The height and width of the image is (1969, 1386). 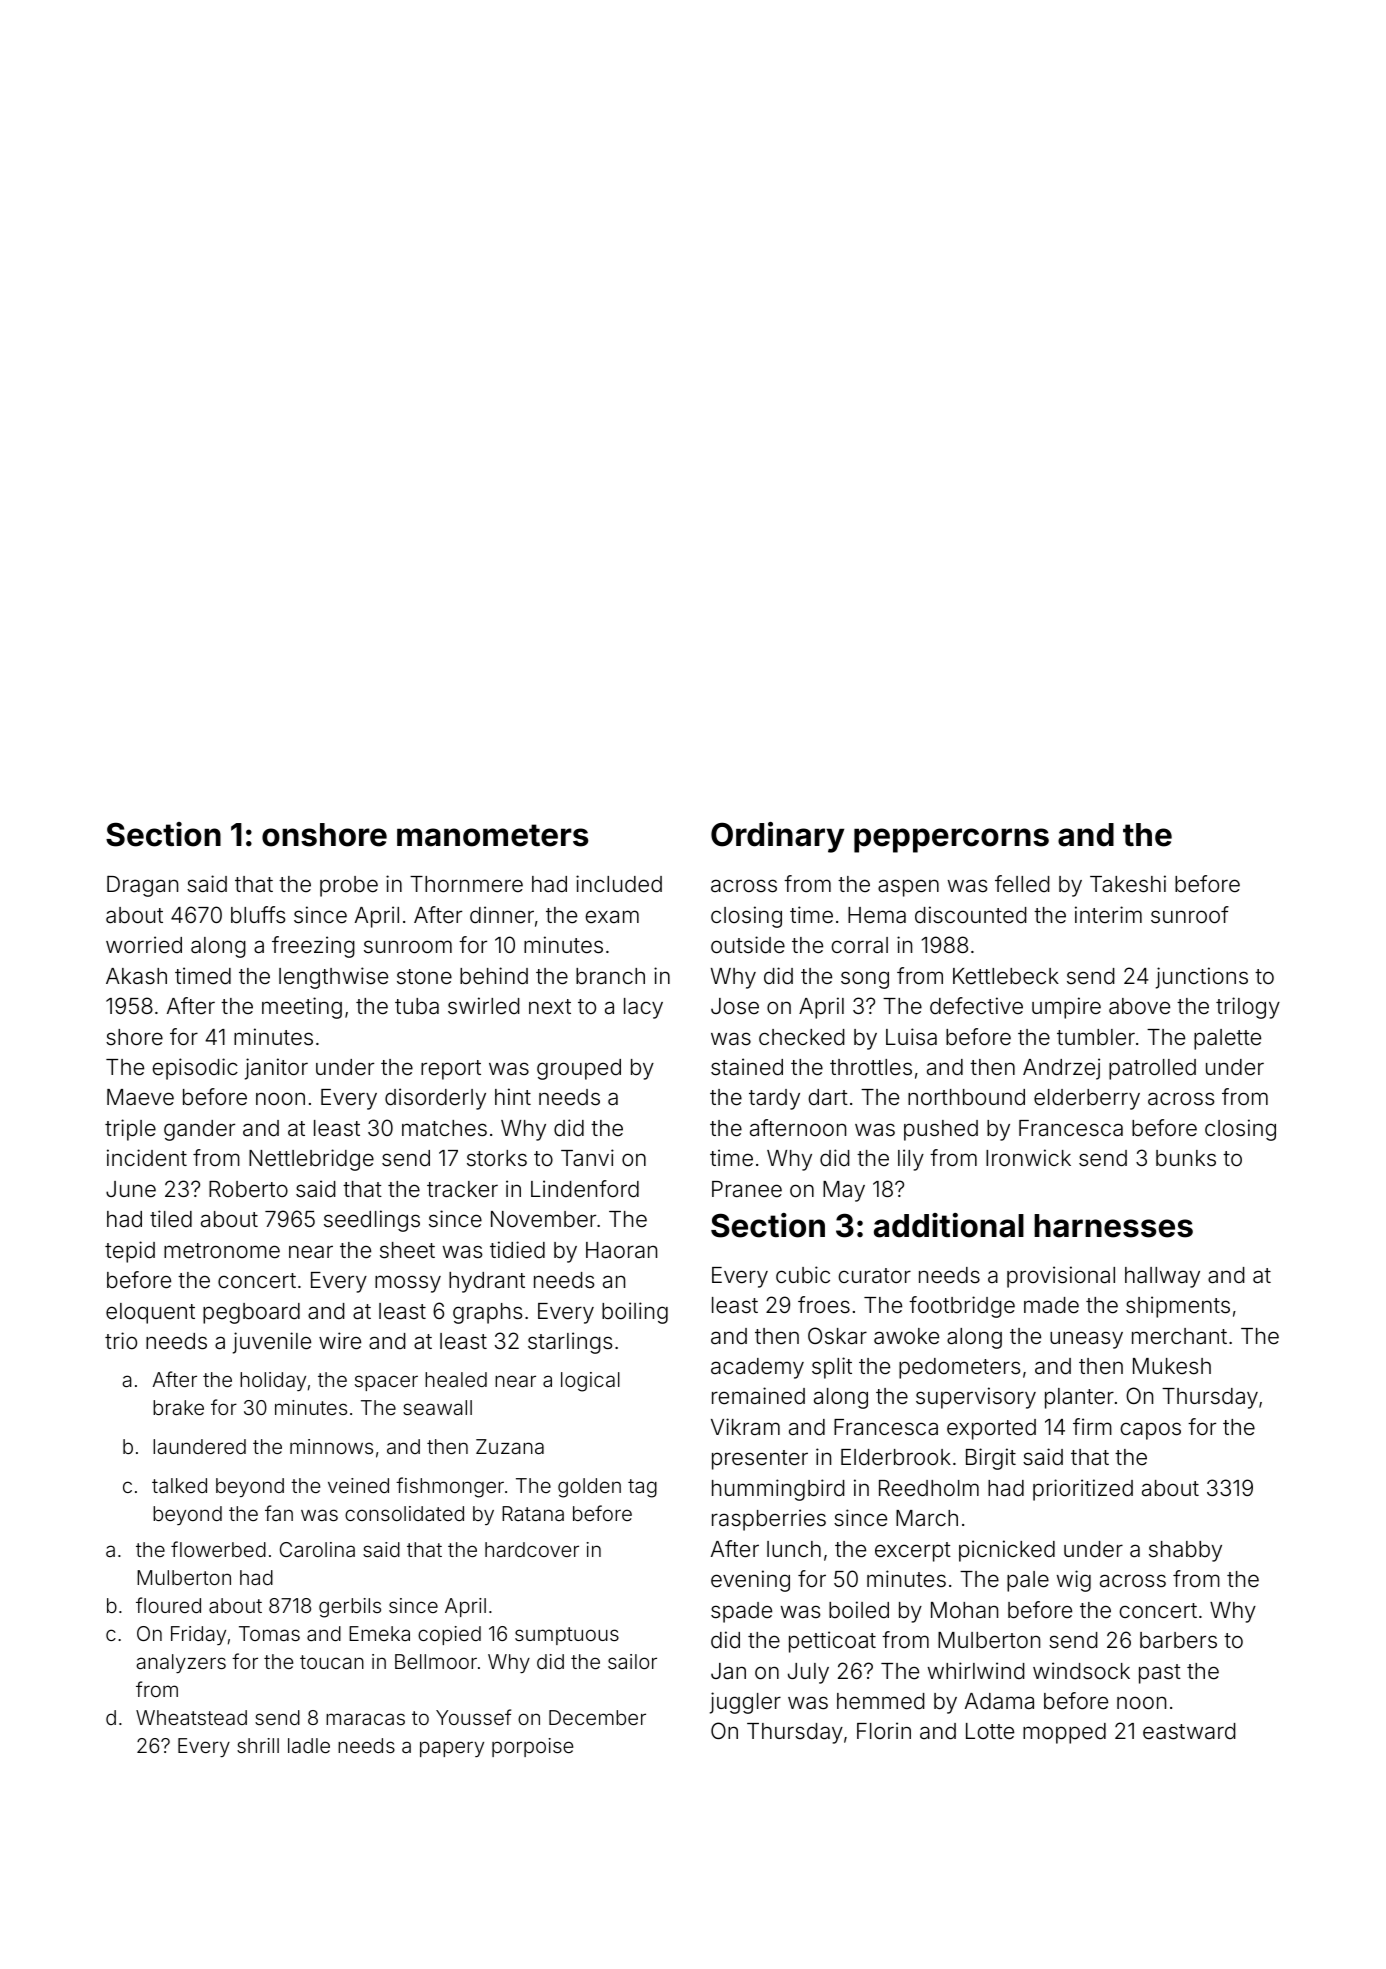 What do you see at coordinates (358, 1485) in the image?
I see `veined` at bounding box center [358, 1485].
